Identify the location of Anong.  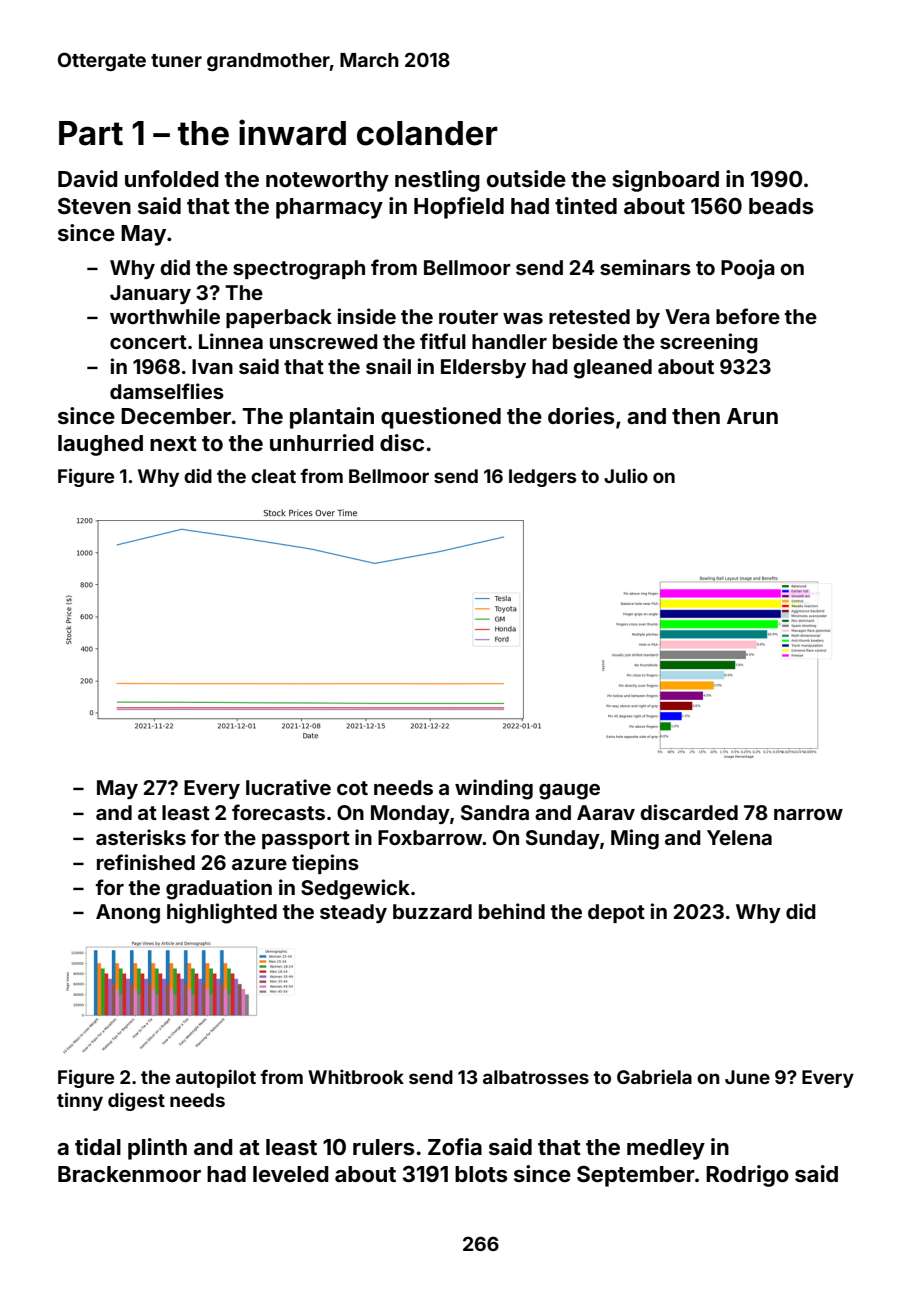
(128, 914).
